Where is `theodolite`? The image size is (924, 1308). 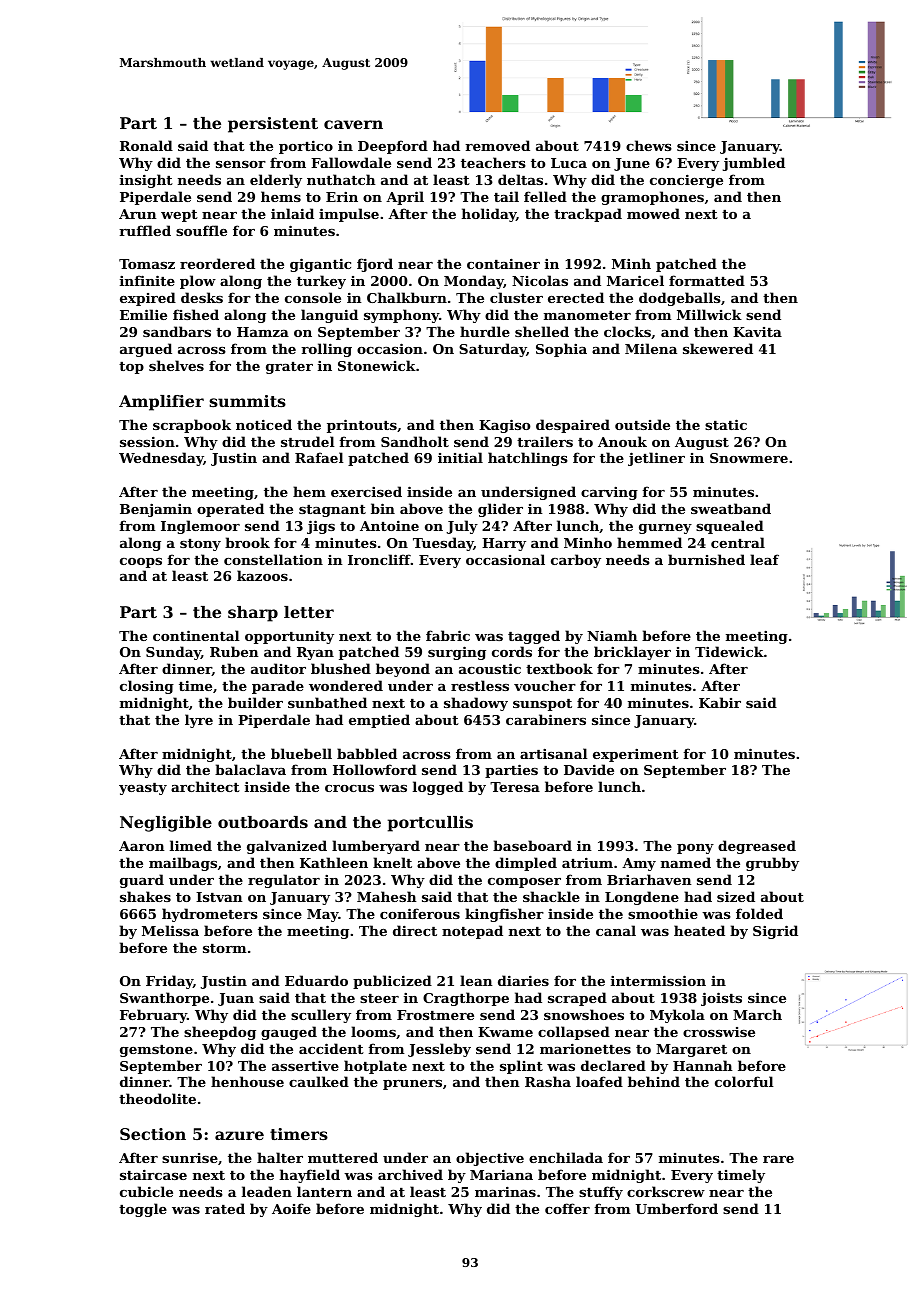
theodolite is located at coordinates (157, 1098).
